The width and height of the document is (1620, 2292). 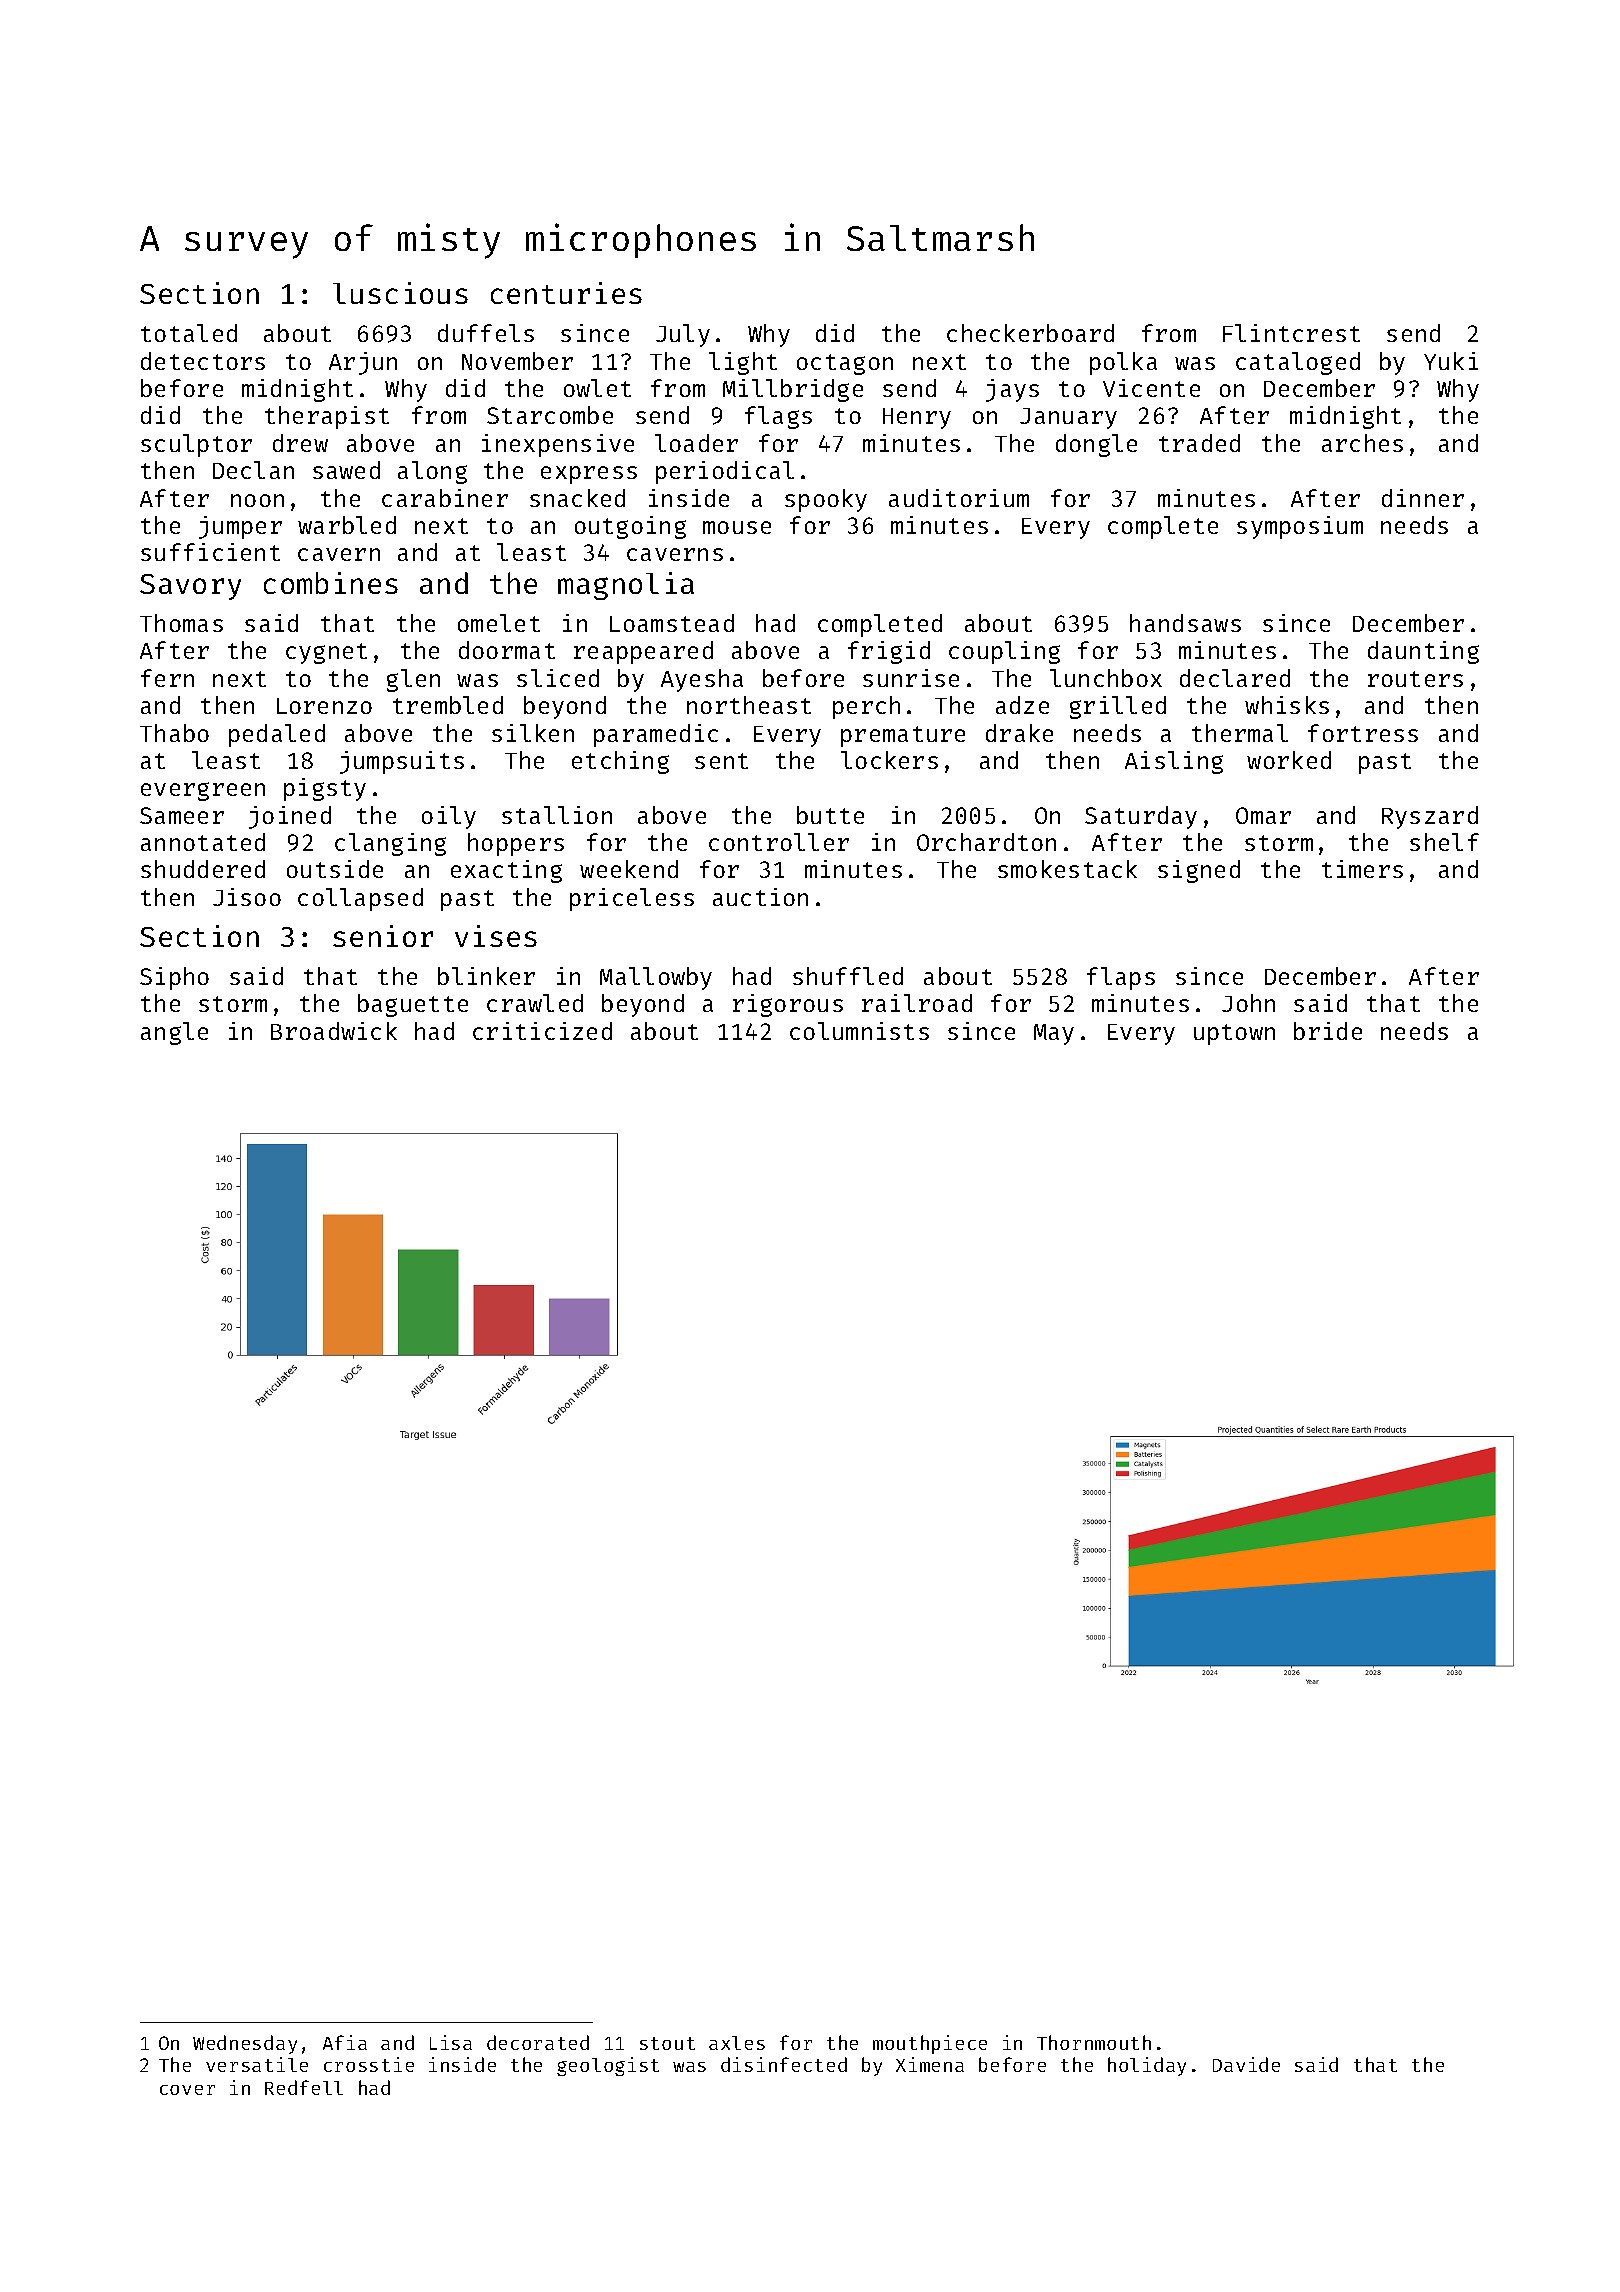 What do you see at coordinates (793, 390) in the document?
I see `Millbridge` at bounding box center [793, 390].
